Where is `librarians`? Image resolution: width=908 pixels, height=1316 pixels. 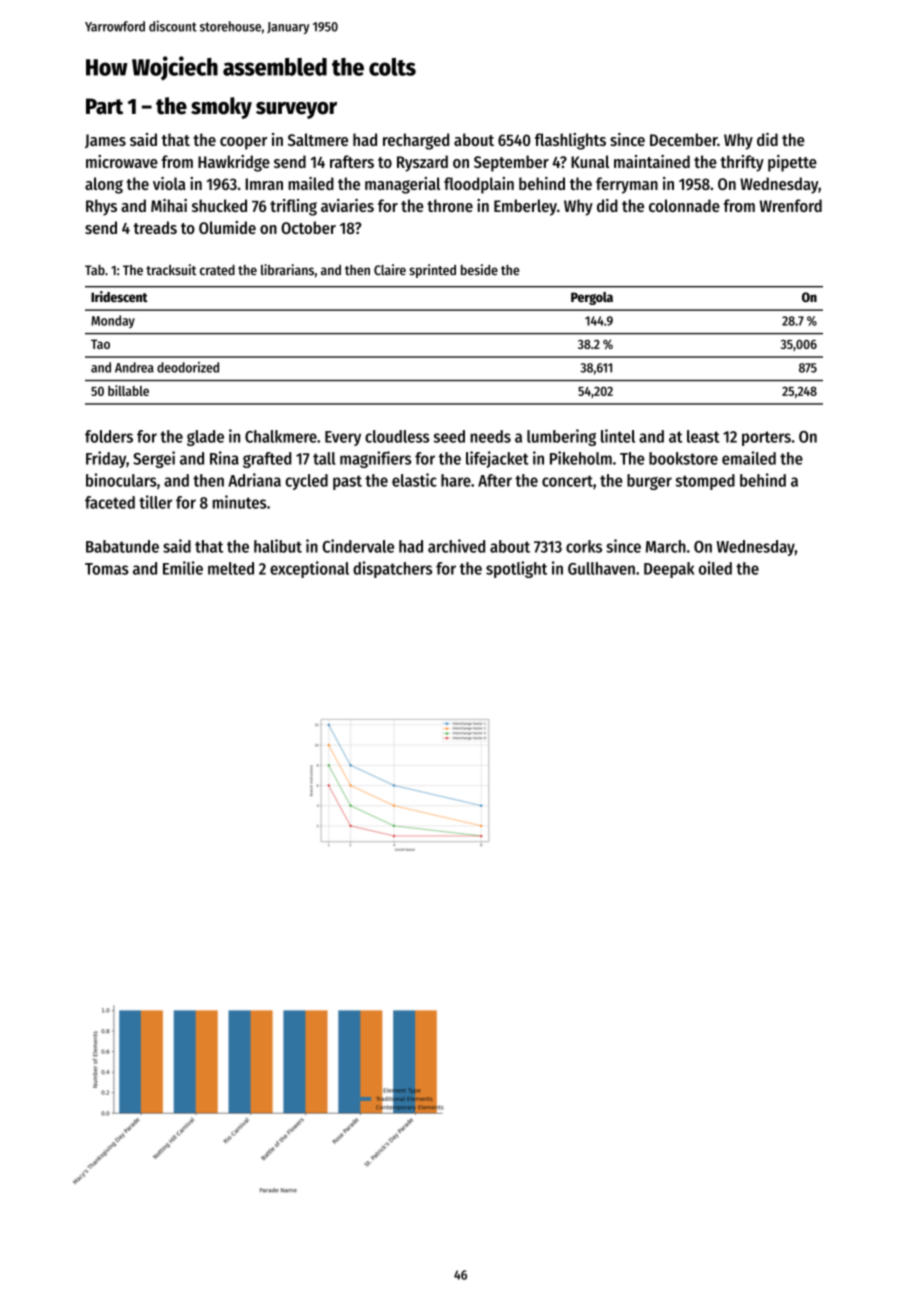 librarians is located at coordinates (287, 269).
